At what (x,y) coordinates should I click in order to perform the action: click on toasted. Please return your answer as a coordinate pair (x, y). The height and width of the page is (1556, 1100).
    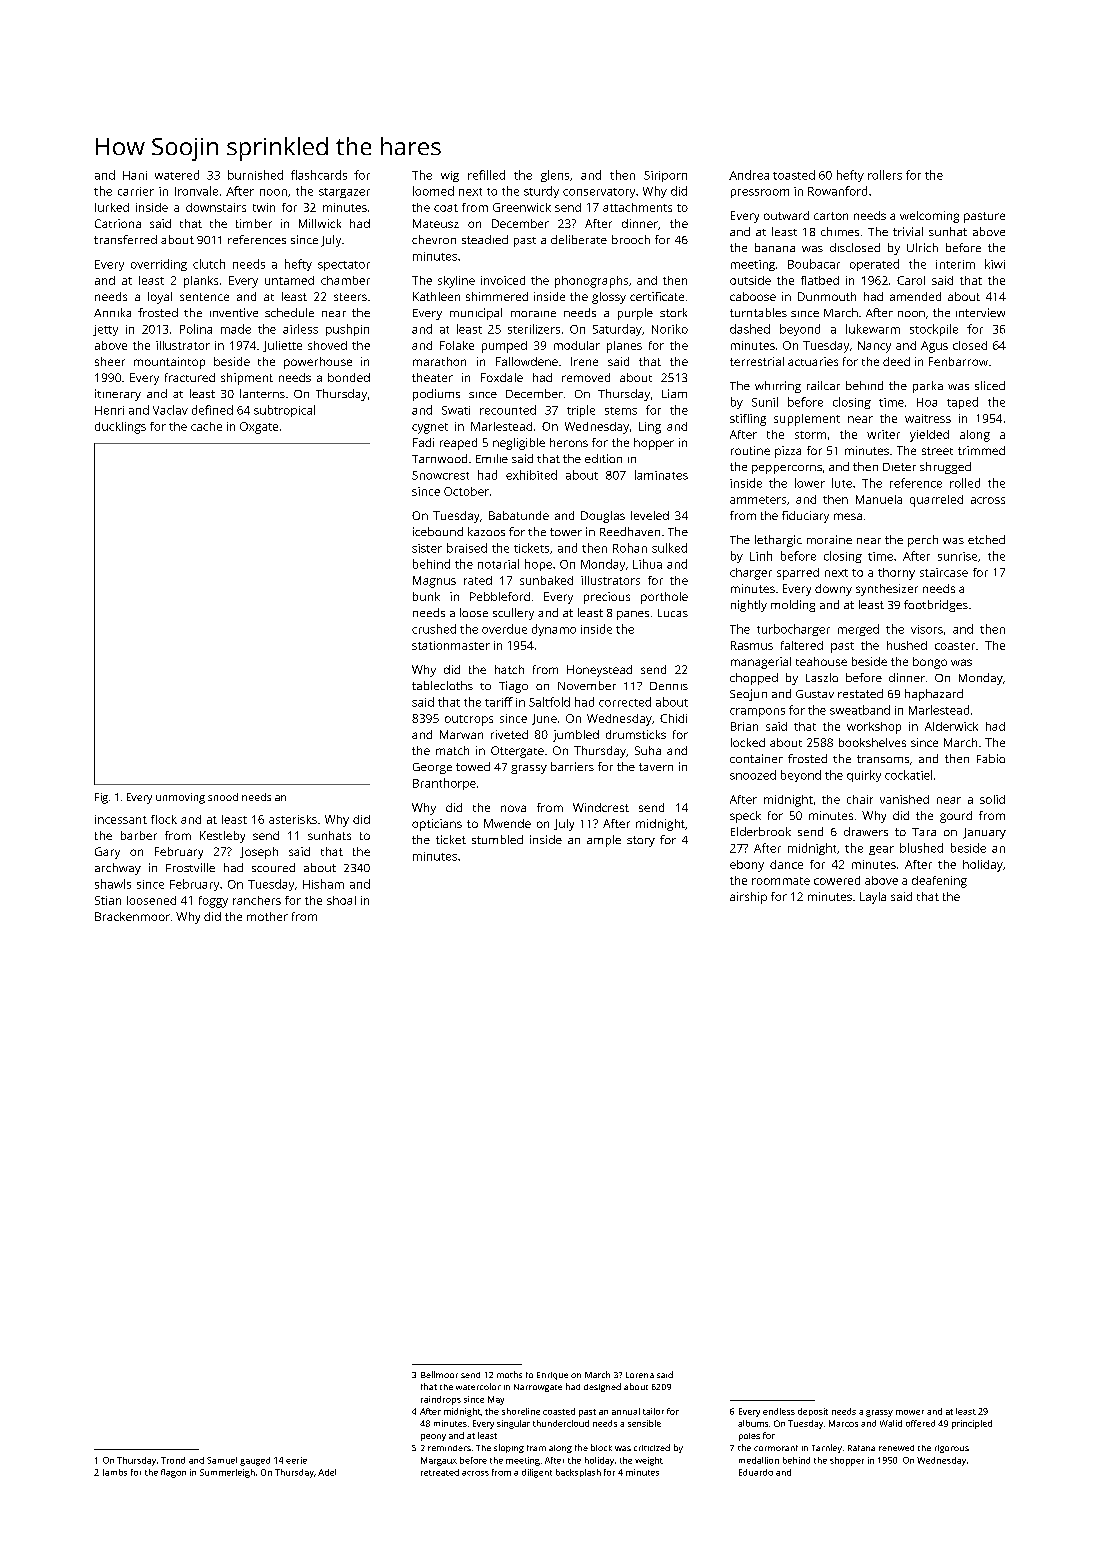
    Looking at the image, I should click on (794, 175).
